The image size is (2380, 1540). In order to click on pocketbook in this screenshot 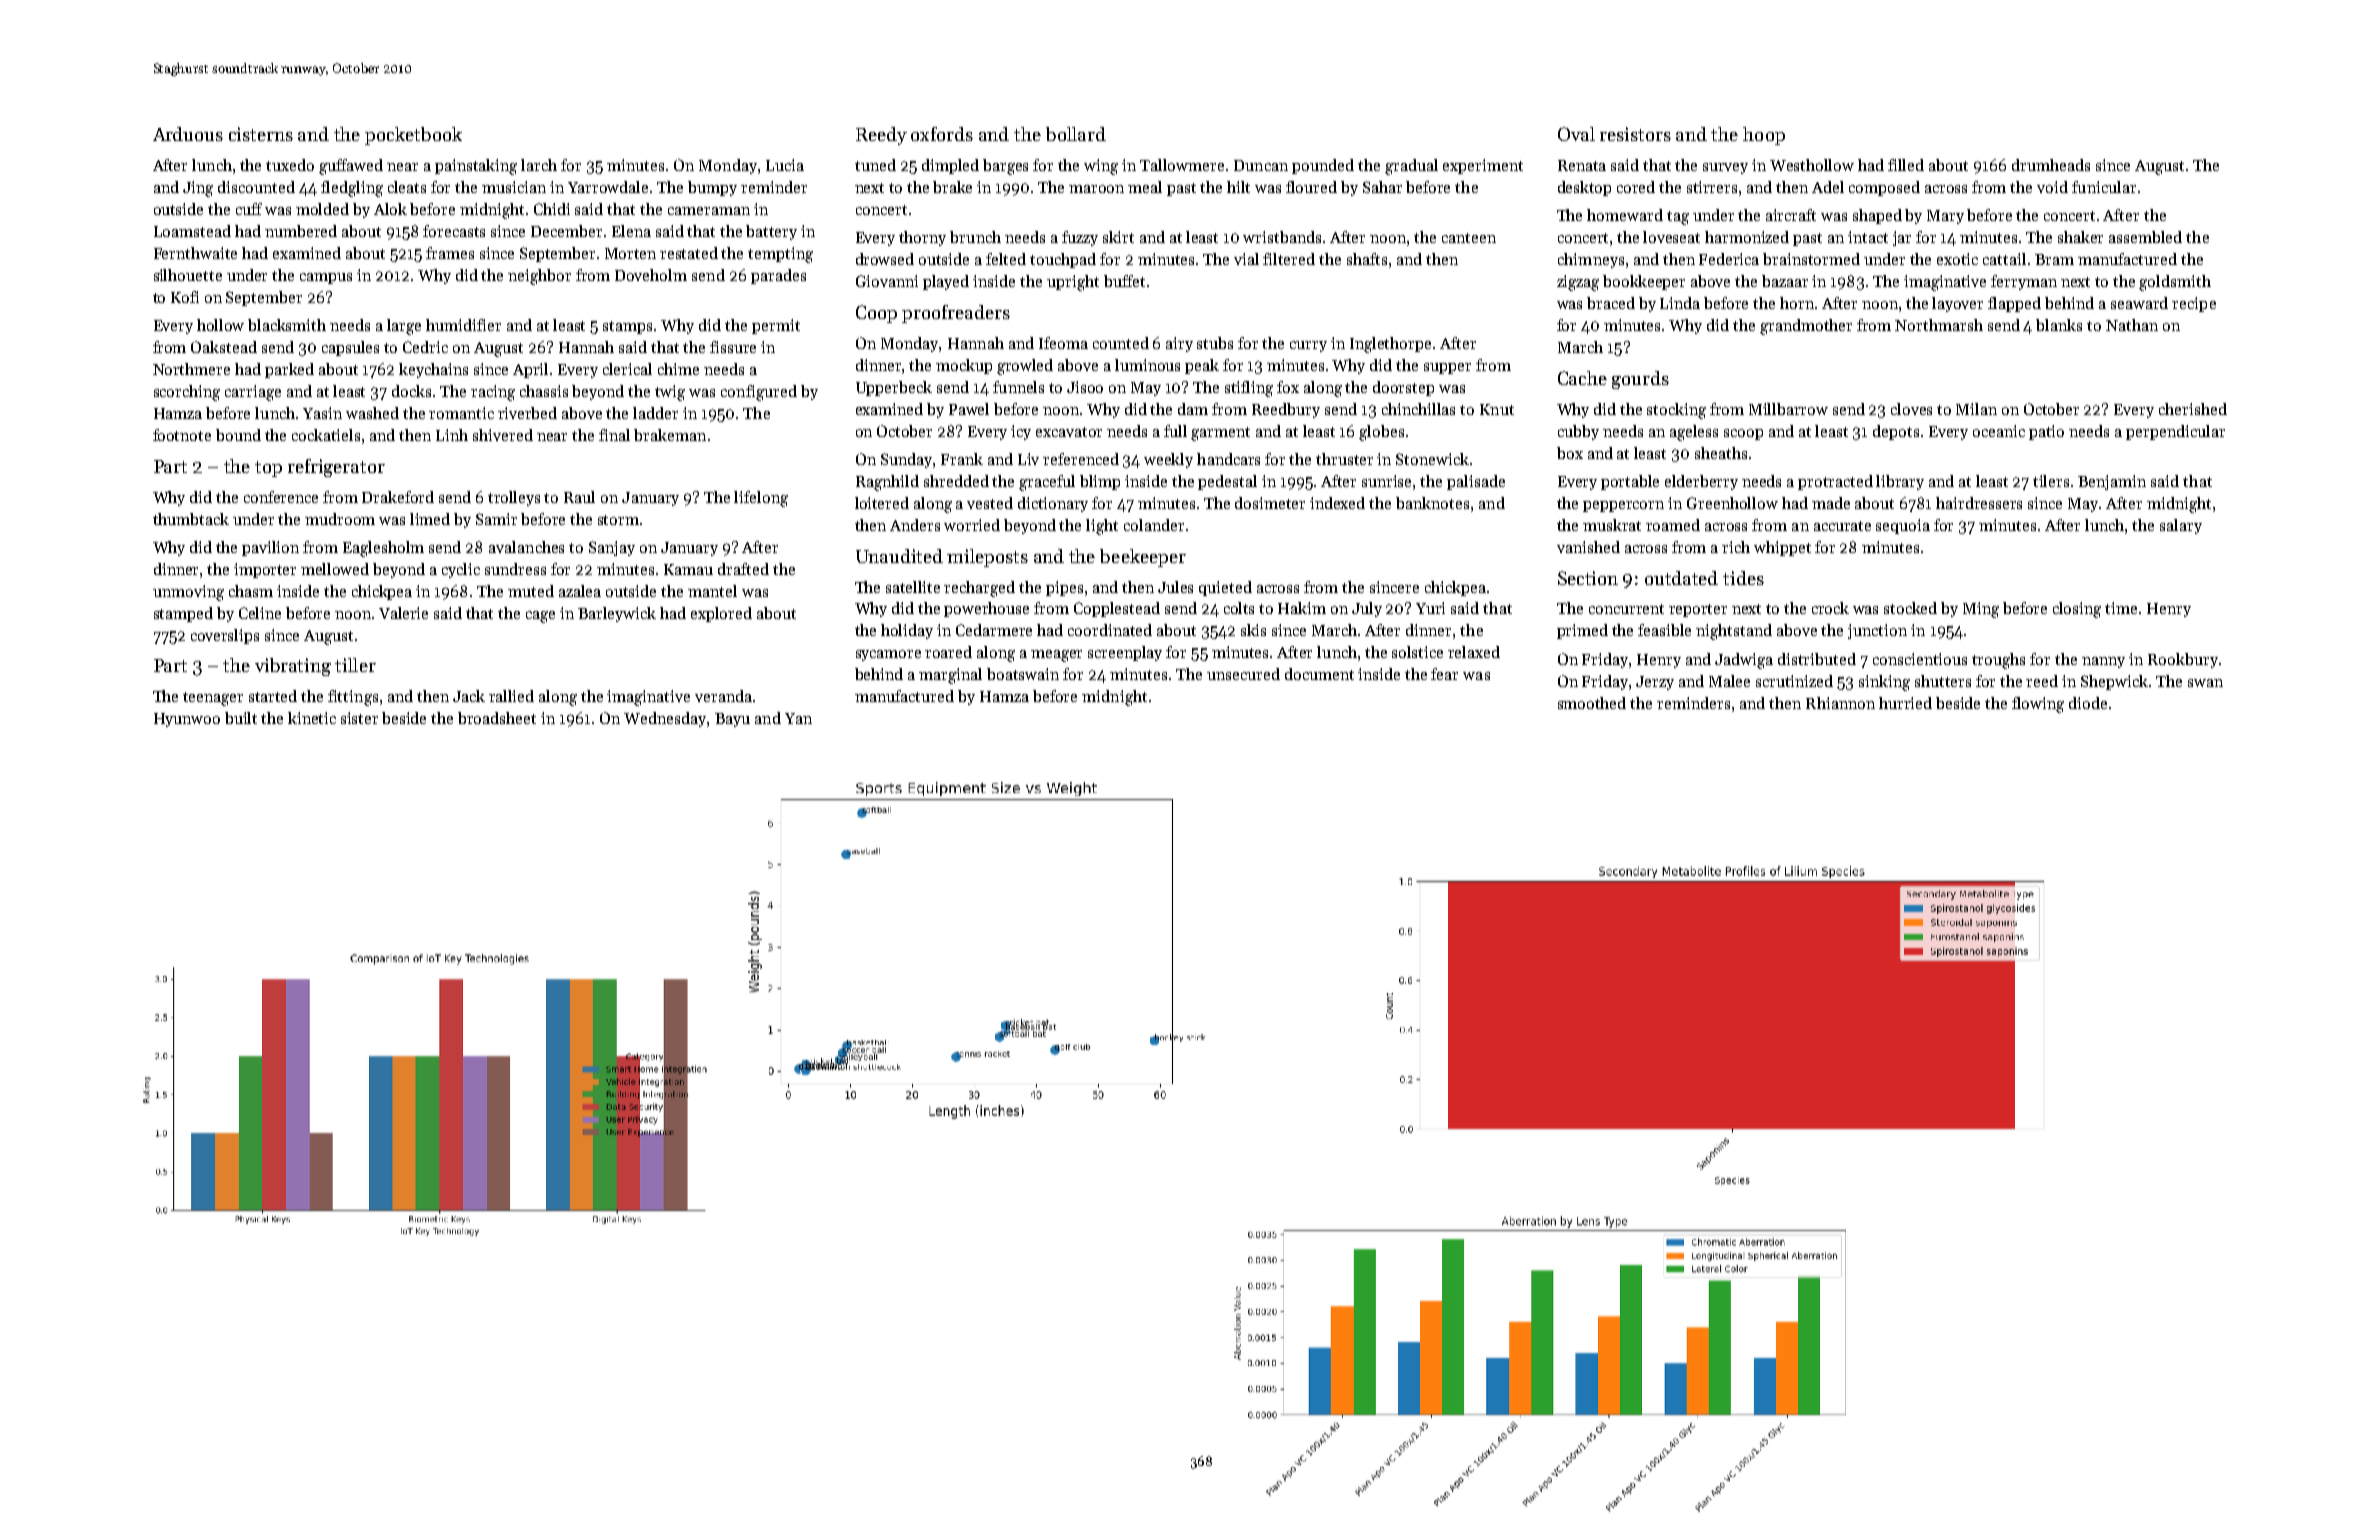, I will do `click(413, 136)`.
